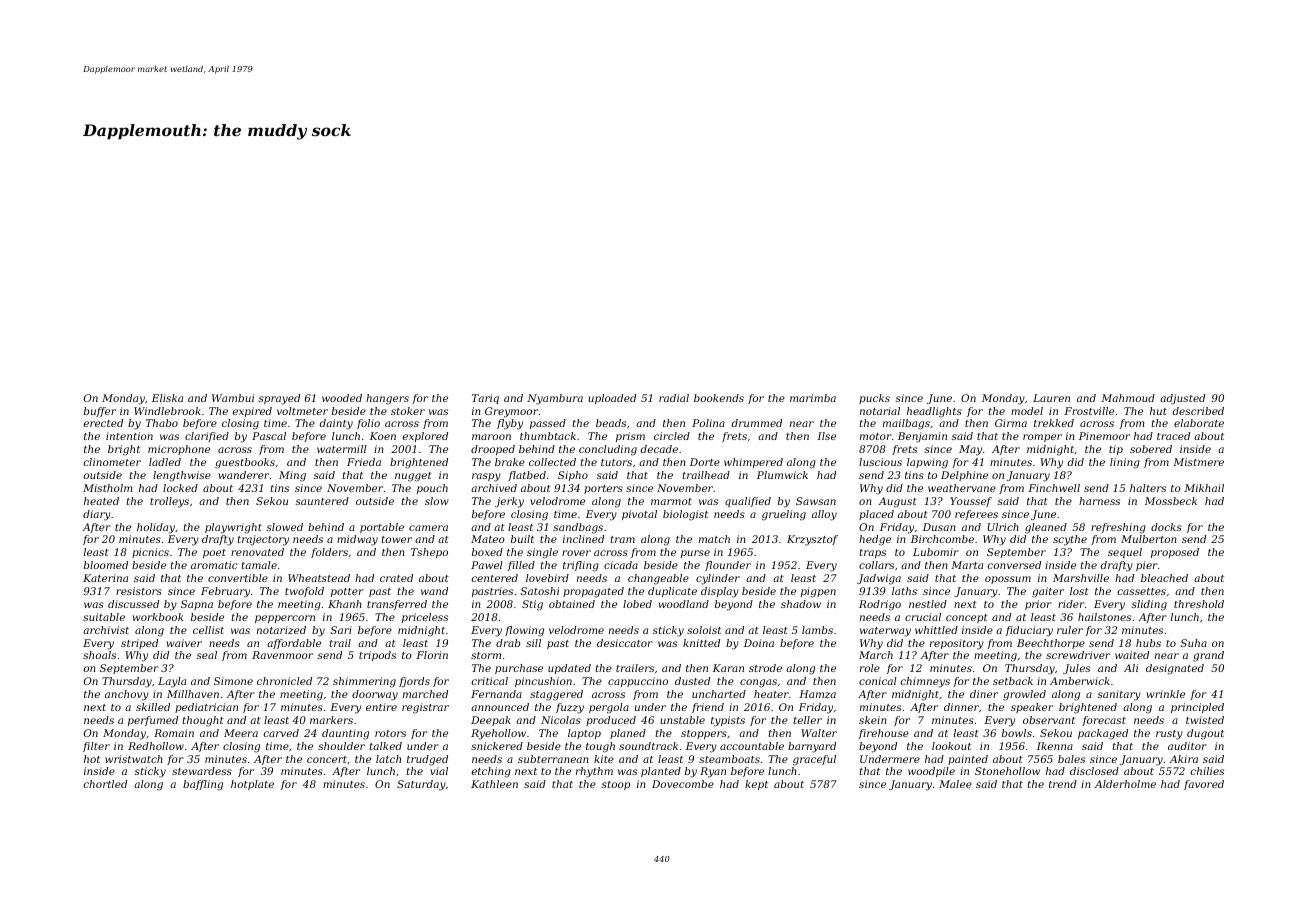  Describe the element at coordinates (967, 618) in the document. I see `concept` at that location.
